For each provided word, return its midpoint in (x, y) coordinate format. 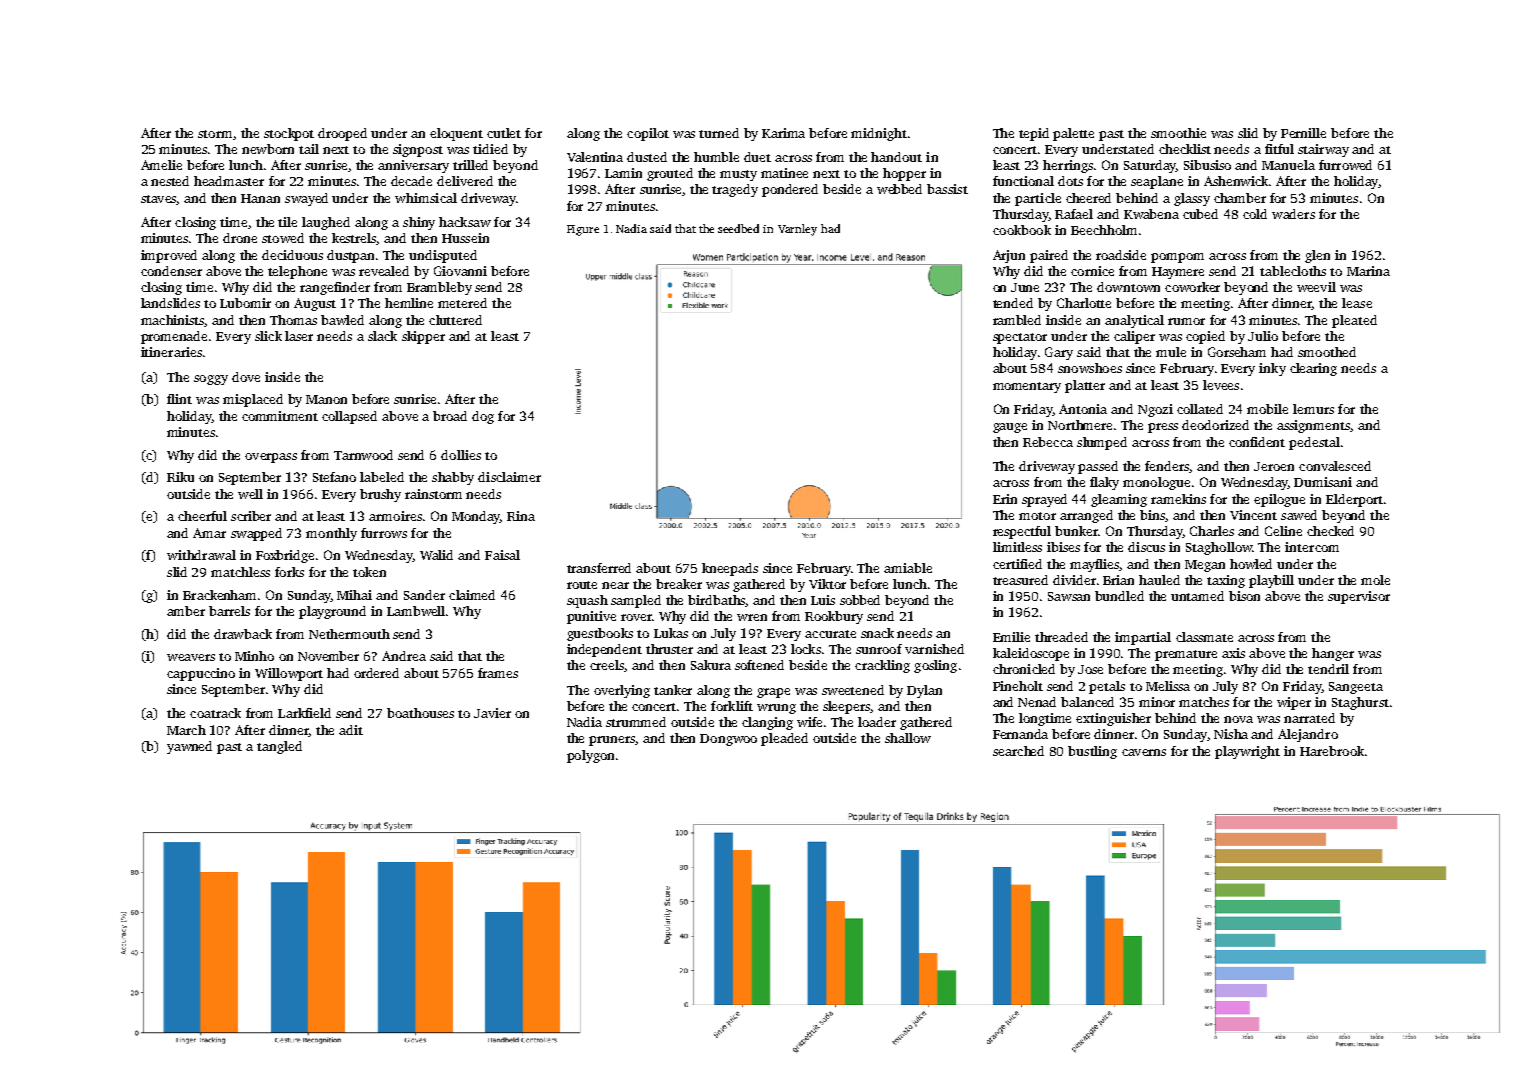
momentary (1027, 387)
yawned (189, 747)
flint (179, 399)
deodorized (1215, 425)
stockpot (289, 134)
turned (719, 133)
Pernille (1303, 133)
